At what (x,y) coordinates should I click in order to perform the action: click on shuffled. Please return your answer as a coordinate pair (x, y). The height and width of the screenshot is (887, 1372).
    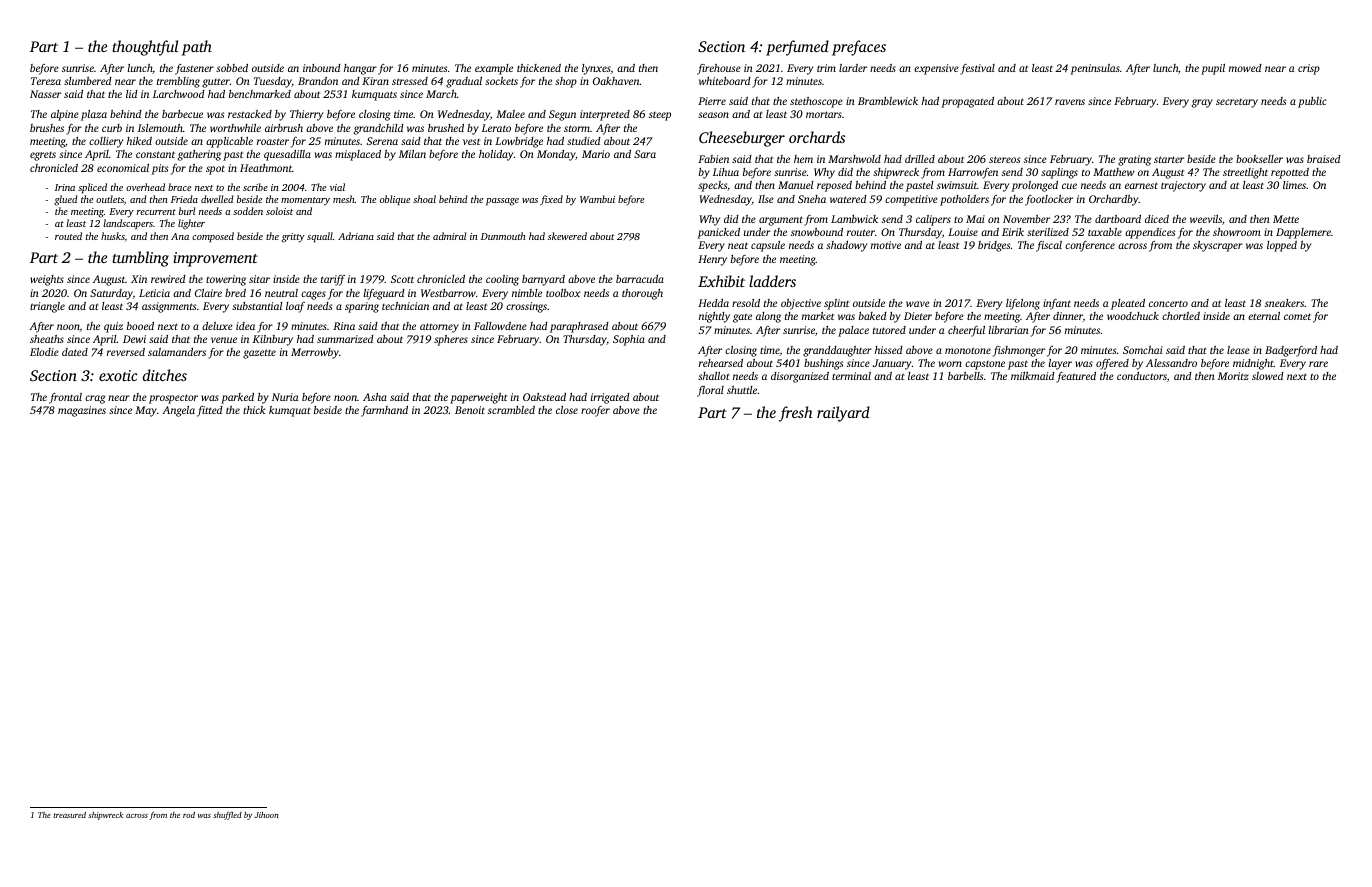
    Looking at the image, I should click on (227, 816).
